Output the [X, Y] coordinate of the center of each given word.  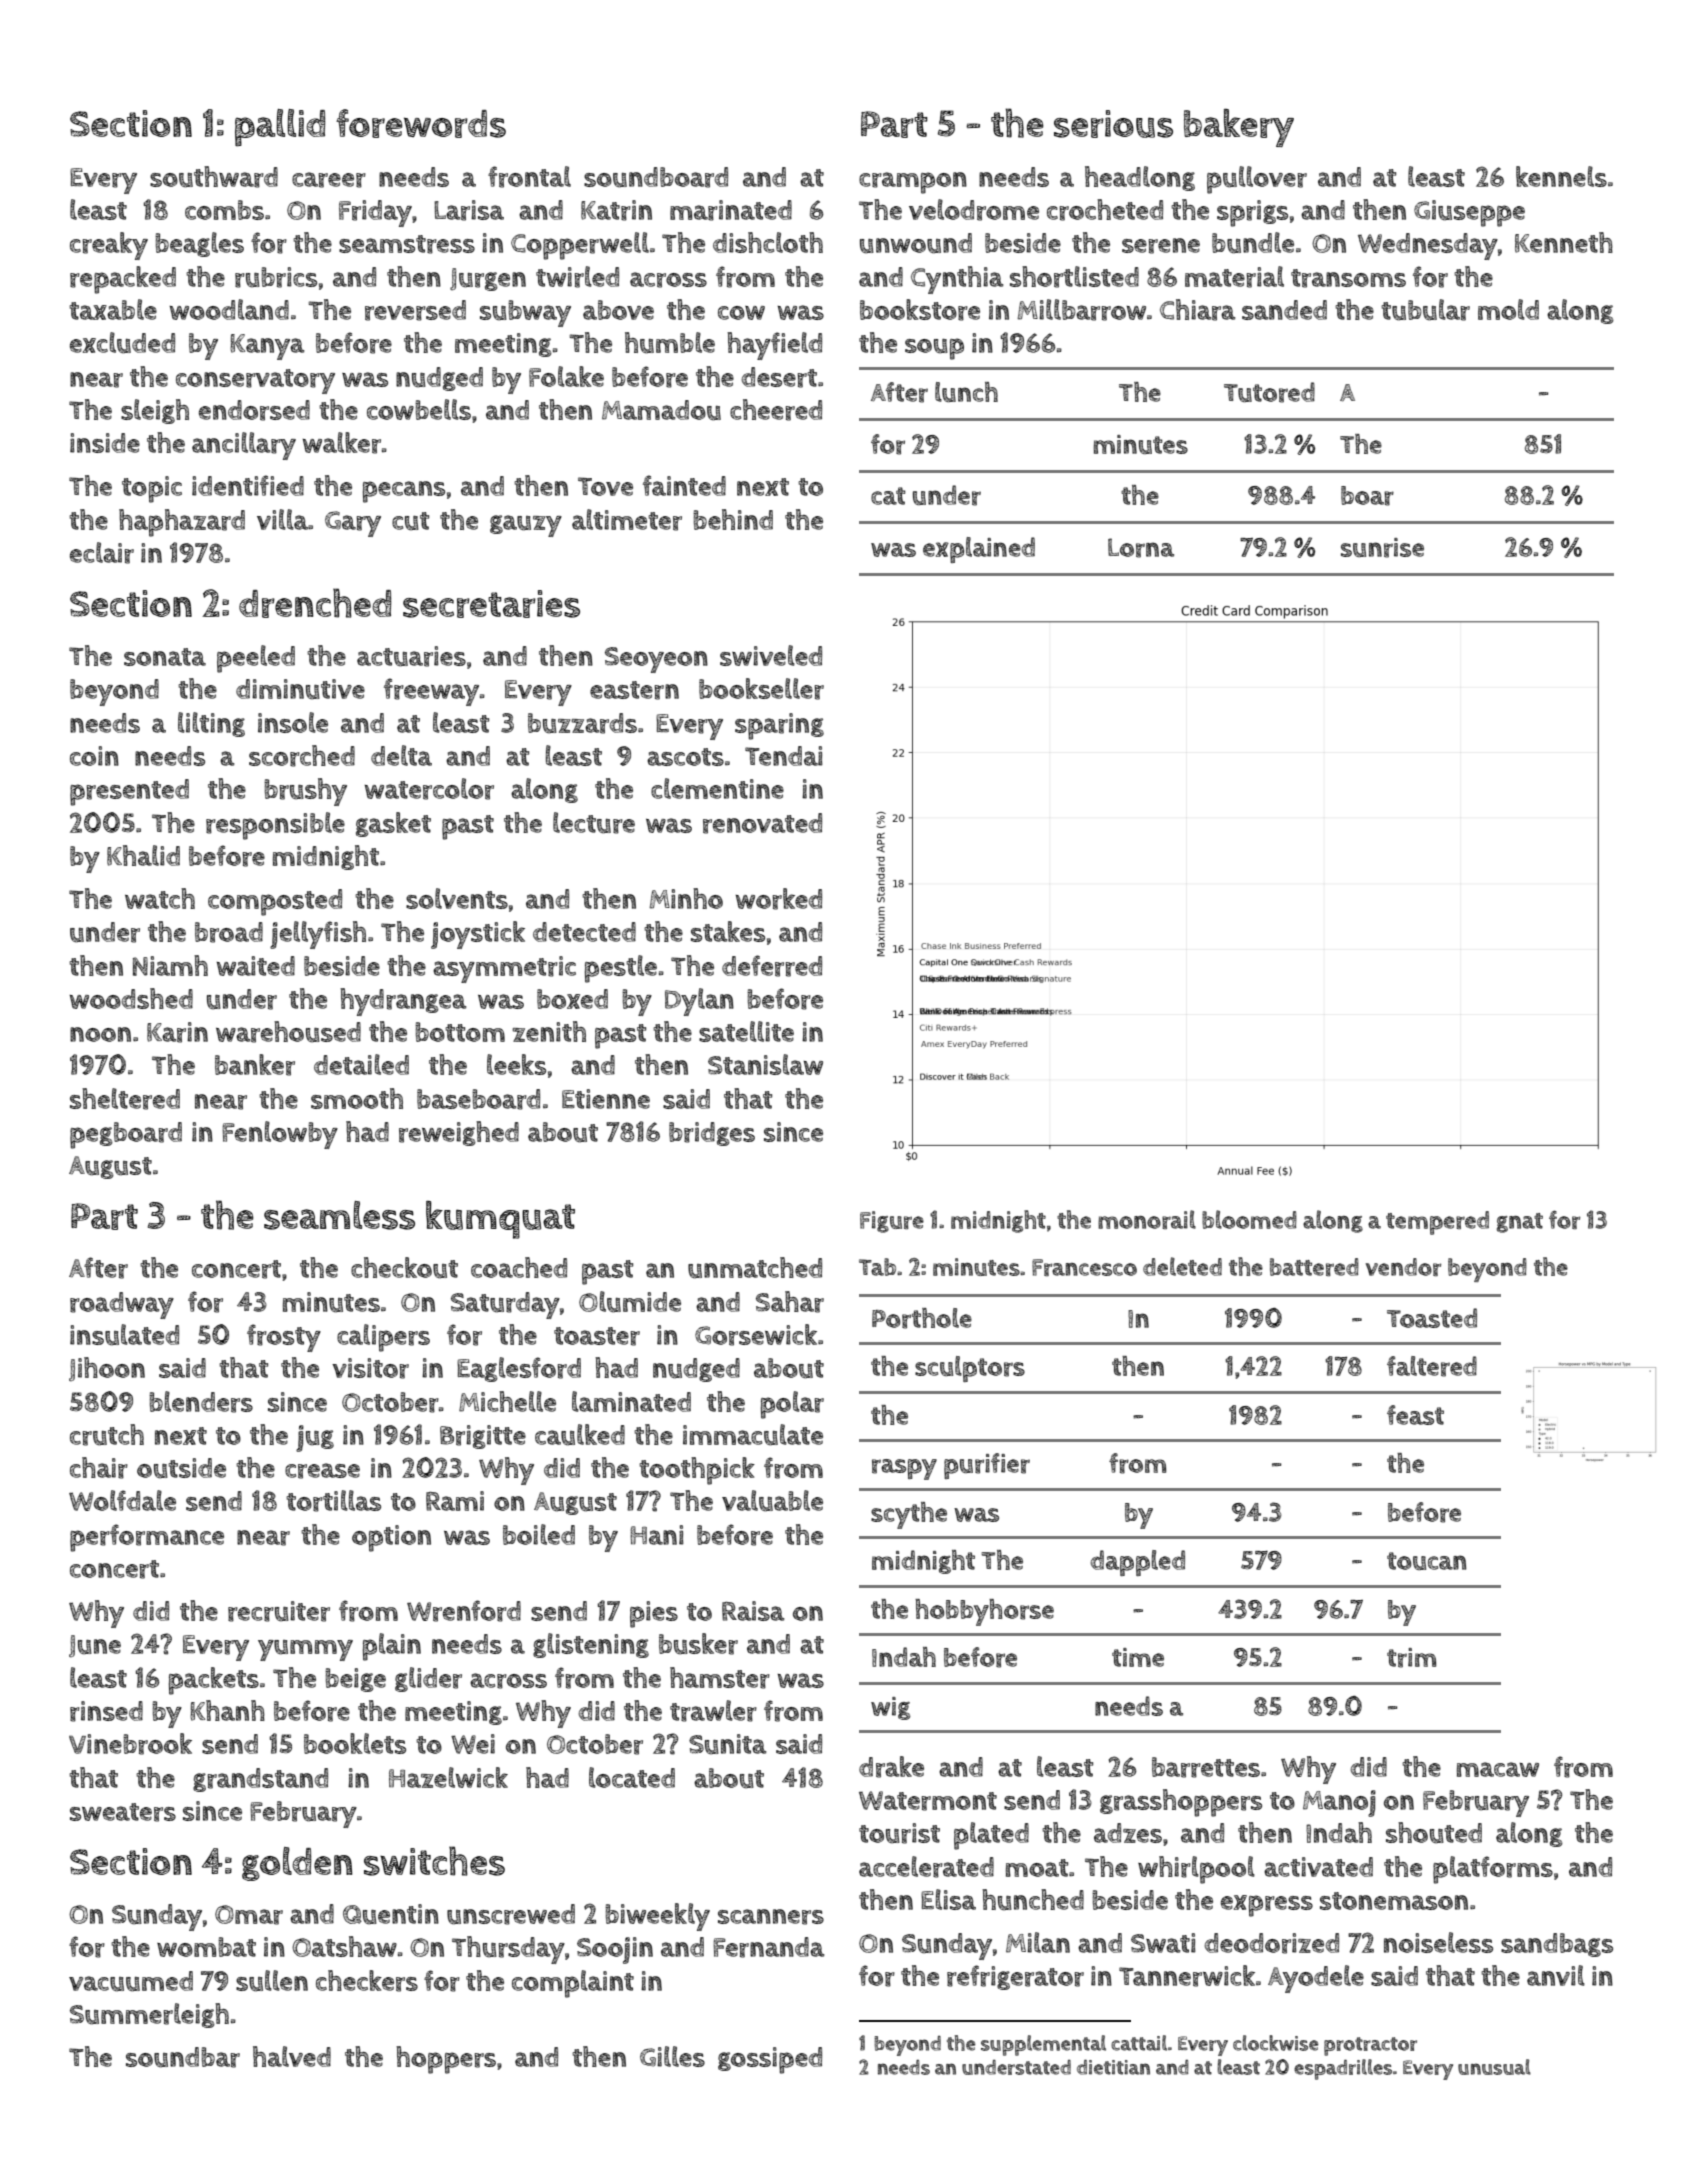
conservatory [255, 381]
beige [355, 1680]
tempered [1437, 1223]
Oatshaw [344, 1946]
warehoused [288, 1032]
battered [1314, 1267]
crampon [913, 183]
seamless [339, 1215]
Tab [877, 1267]
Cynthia [957, 280]
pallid [280, 128]
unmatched [755, 1268]
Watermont [928, 1801]
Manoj [1339, 1803]
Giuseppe [1469, 213]
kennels [1561, 176]
